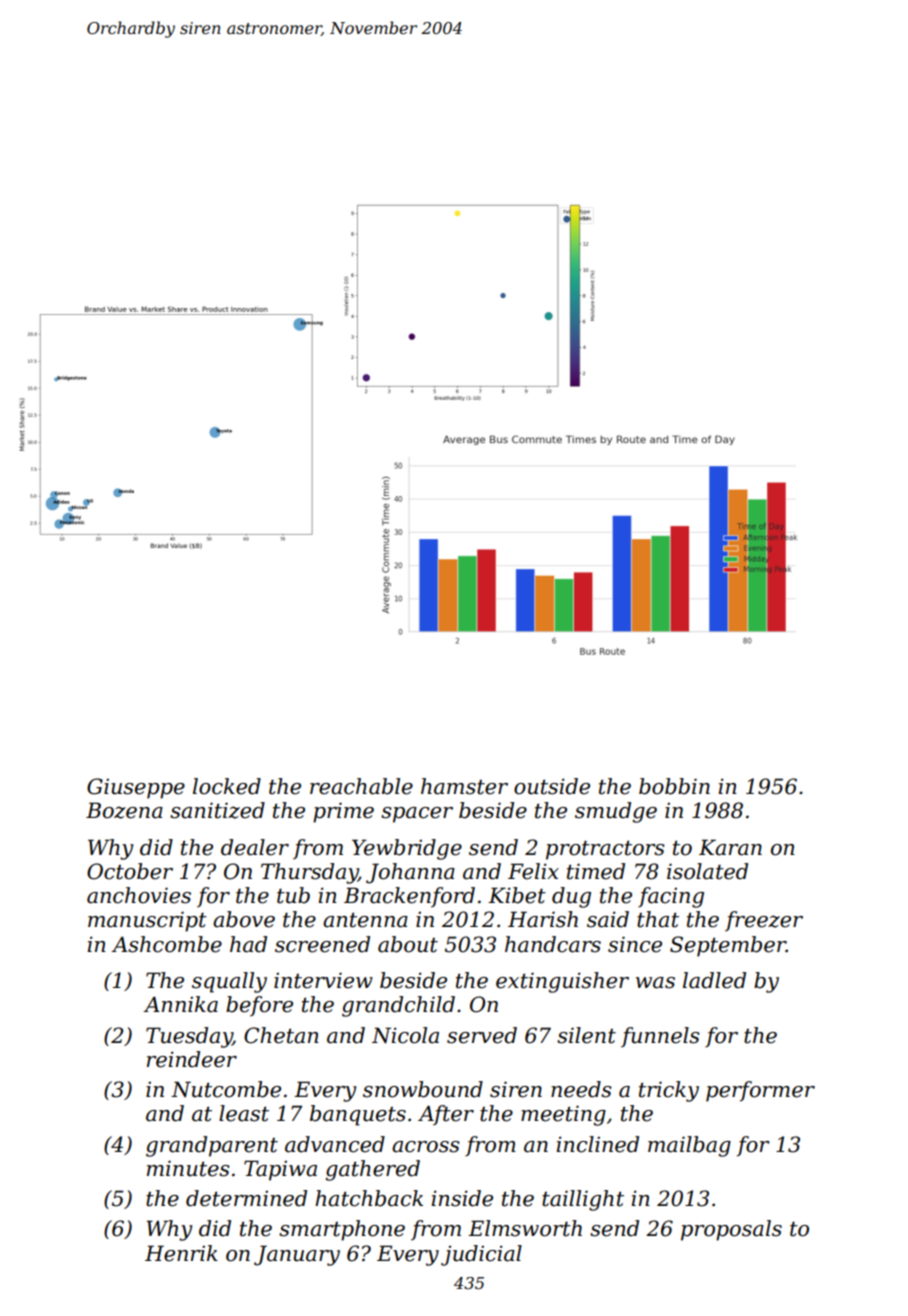 The height and width of the page is (1316, 908). Describe the element at coordinates (423, 1089) in the page. I see `snowbound` at that location.
